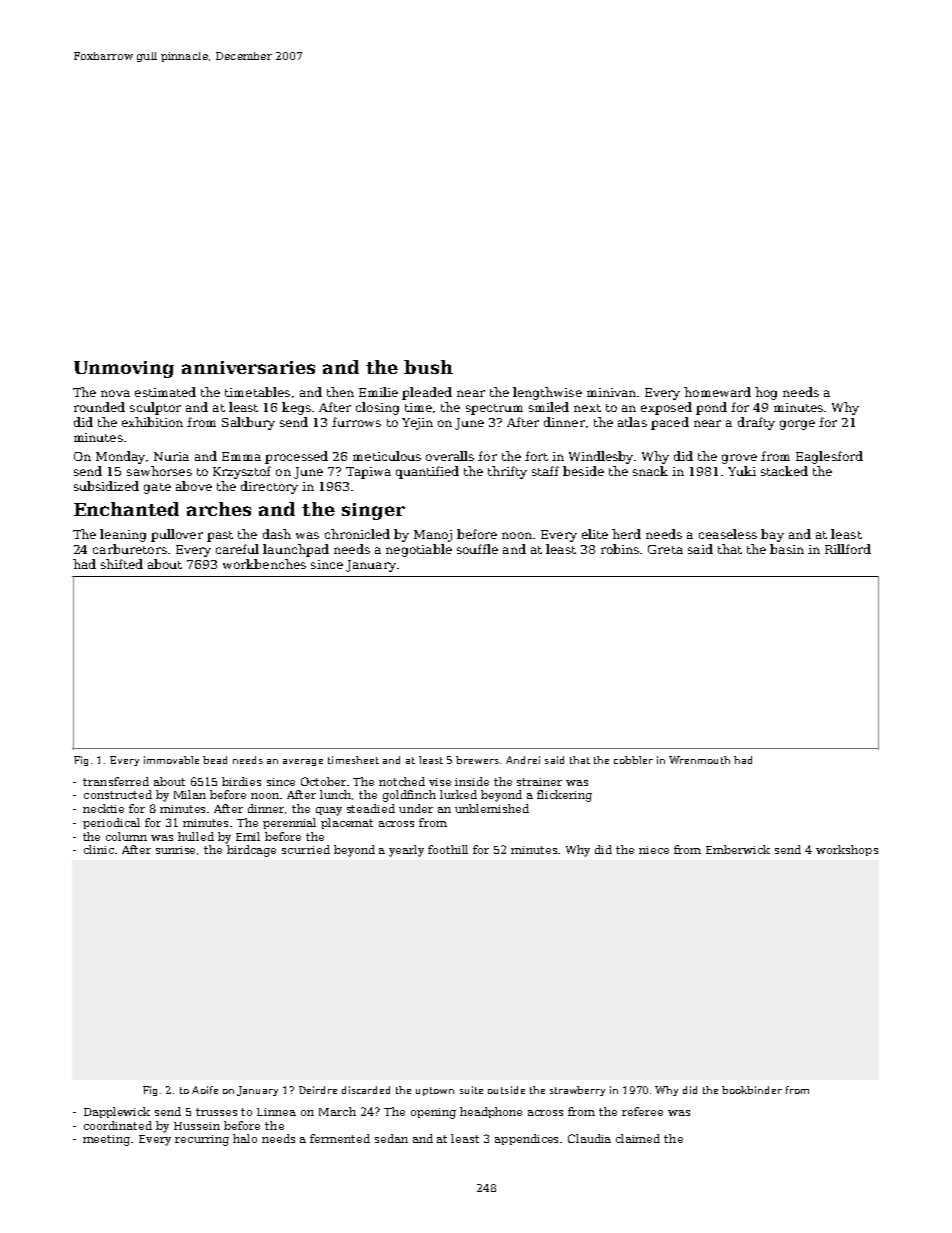 This document has height=1233, width=952. What do you see at coordinates (269, 487) in the document?
I see `directory` at bounding box center [269, 487].
